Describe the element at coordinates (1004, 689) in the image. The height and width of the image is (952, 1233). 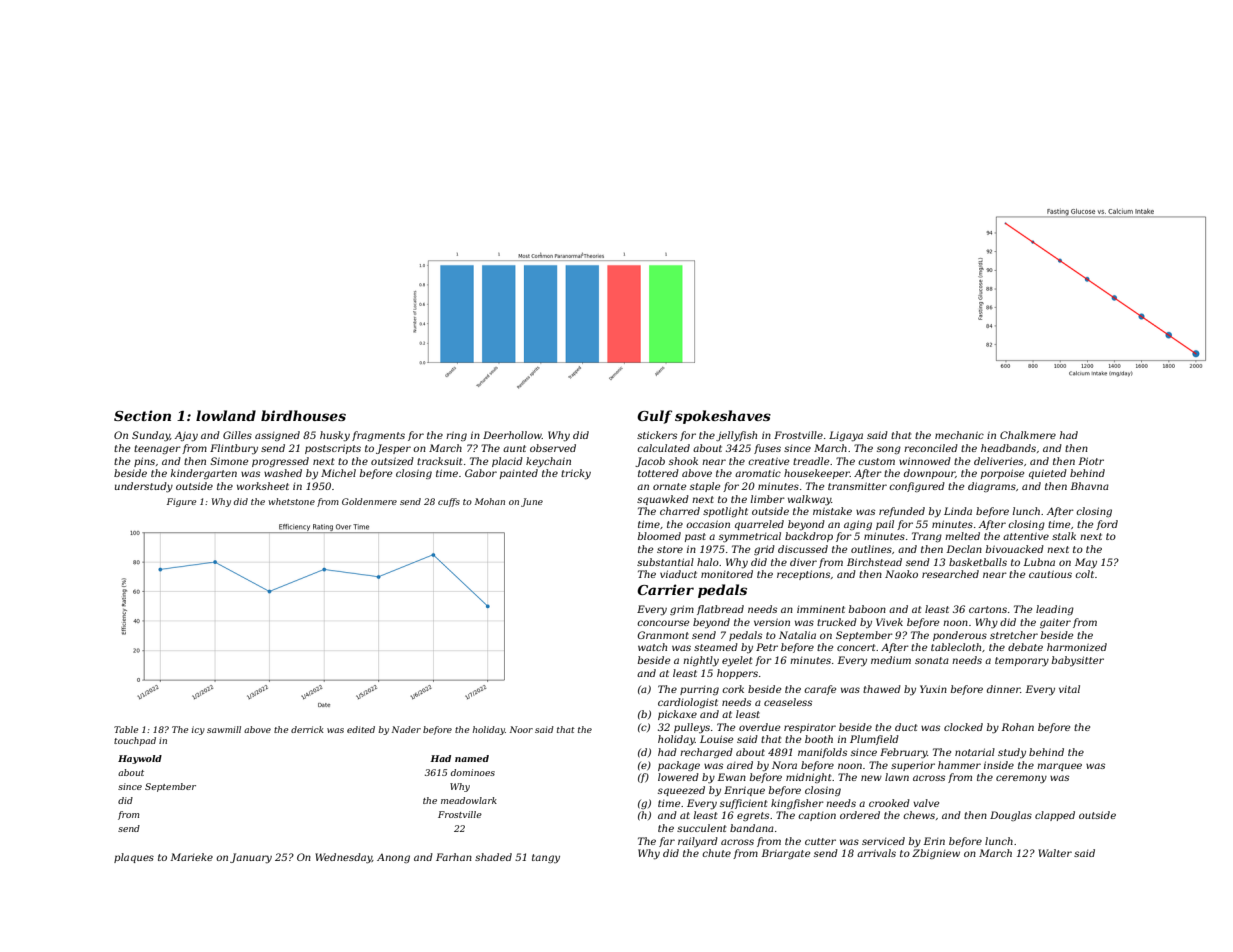
I see `dinner` at that location.
